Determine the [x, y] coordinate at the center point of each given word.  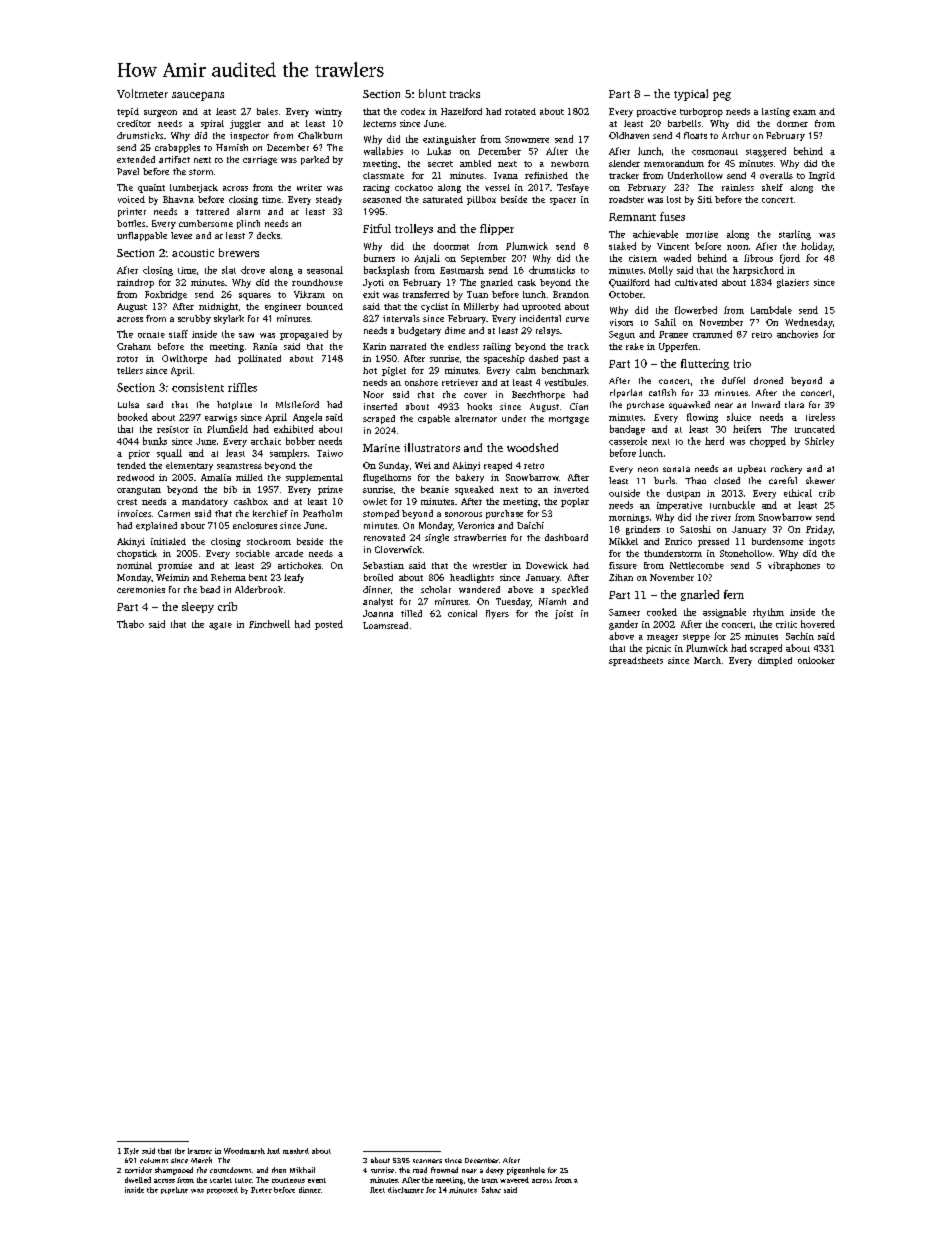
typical [691, 95]
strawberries [480, 537]
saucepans [198, 96]
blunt [432, 93]
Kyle [131, 1151]
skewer [820, 480]
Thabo [130, 624]
